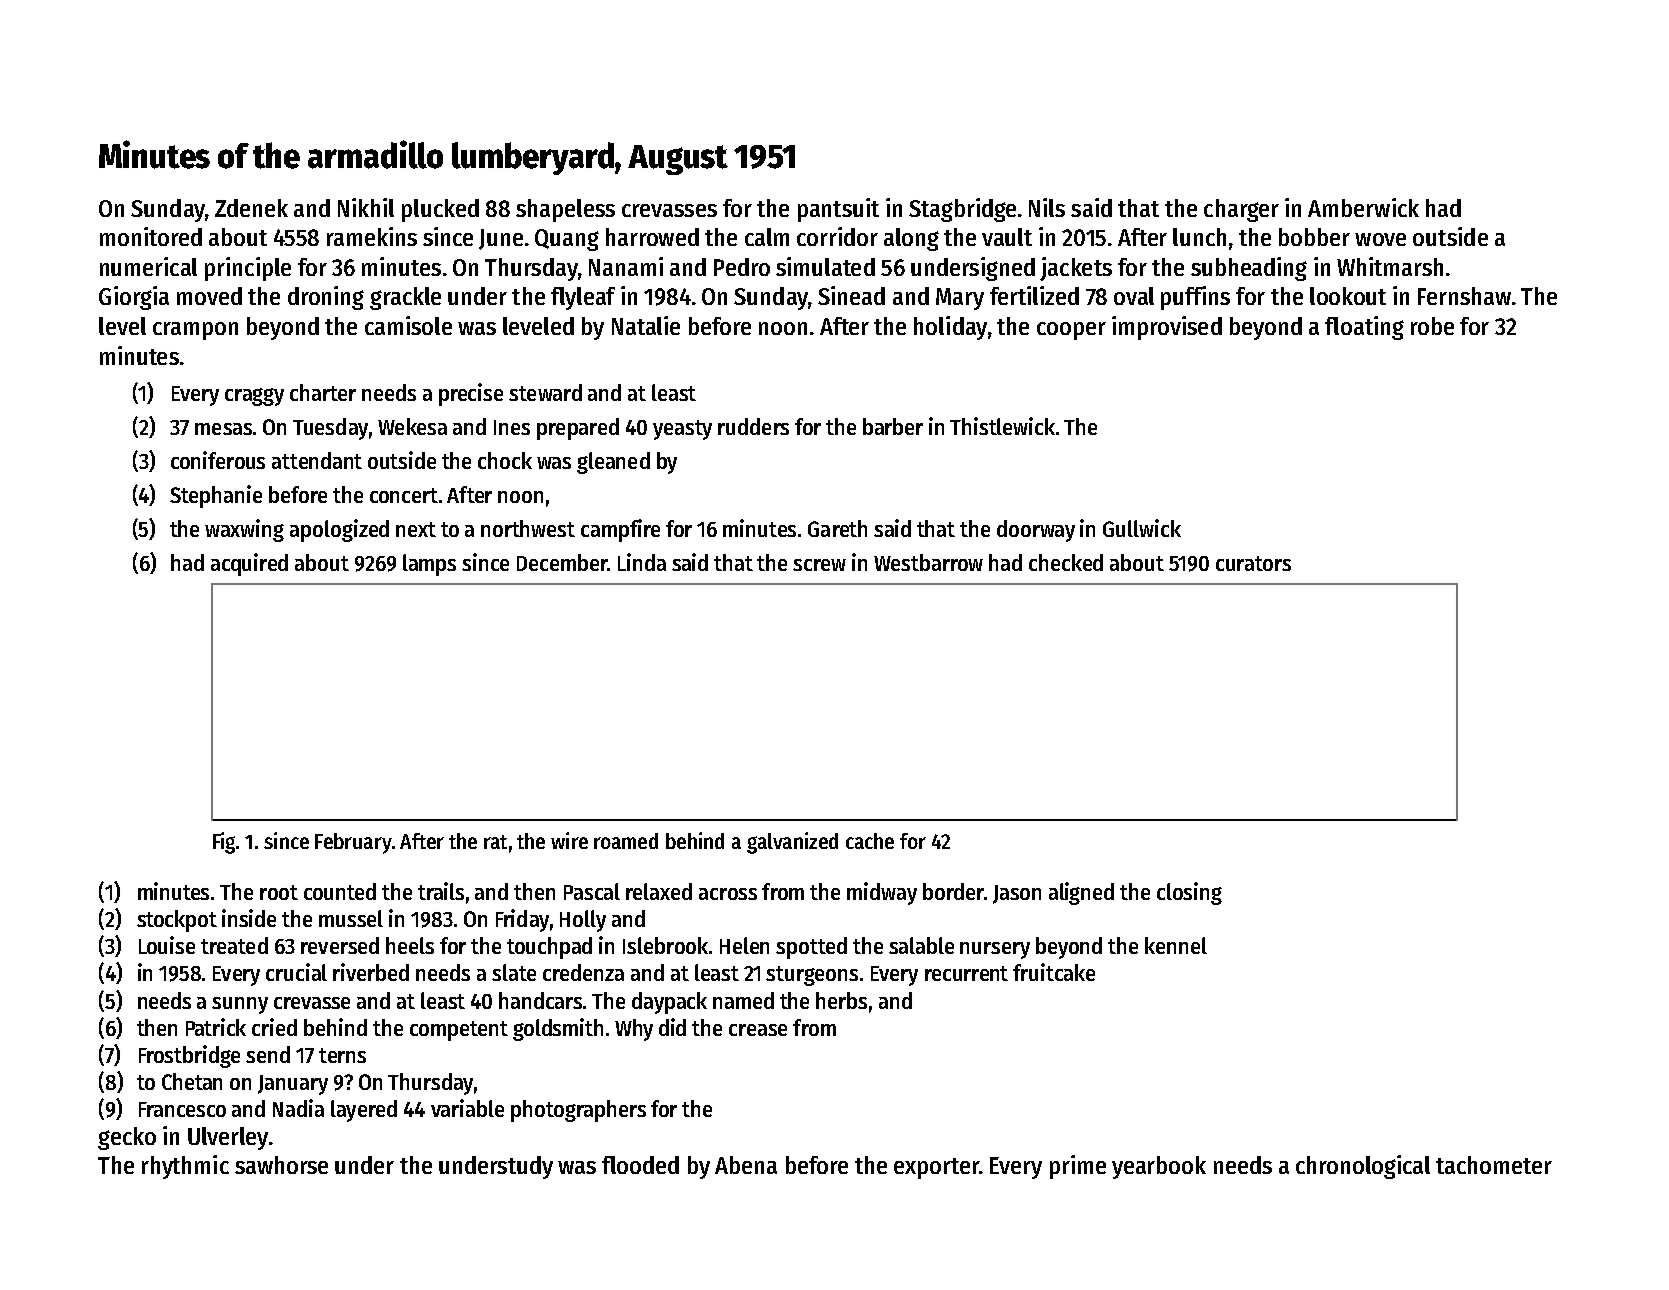  I want to click on competent, so click(459, 1031).
